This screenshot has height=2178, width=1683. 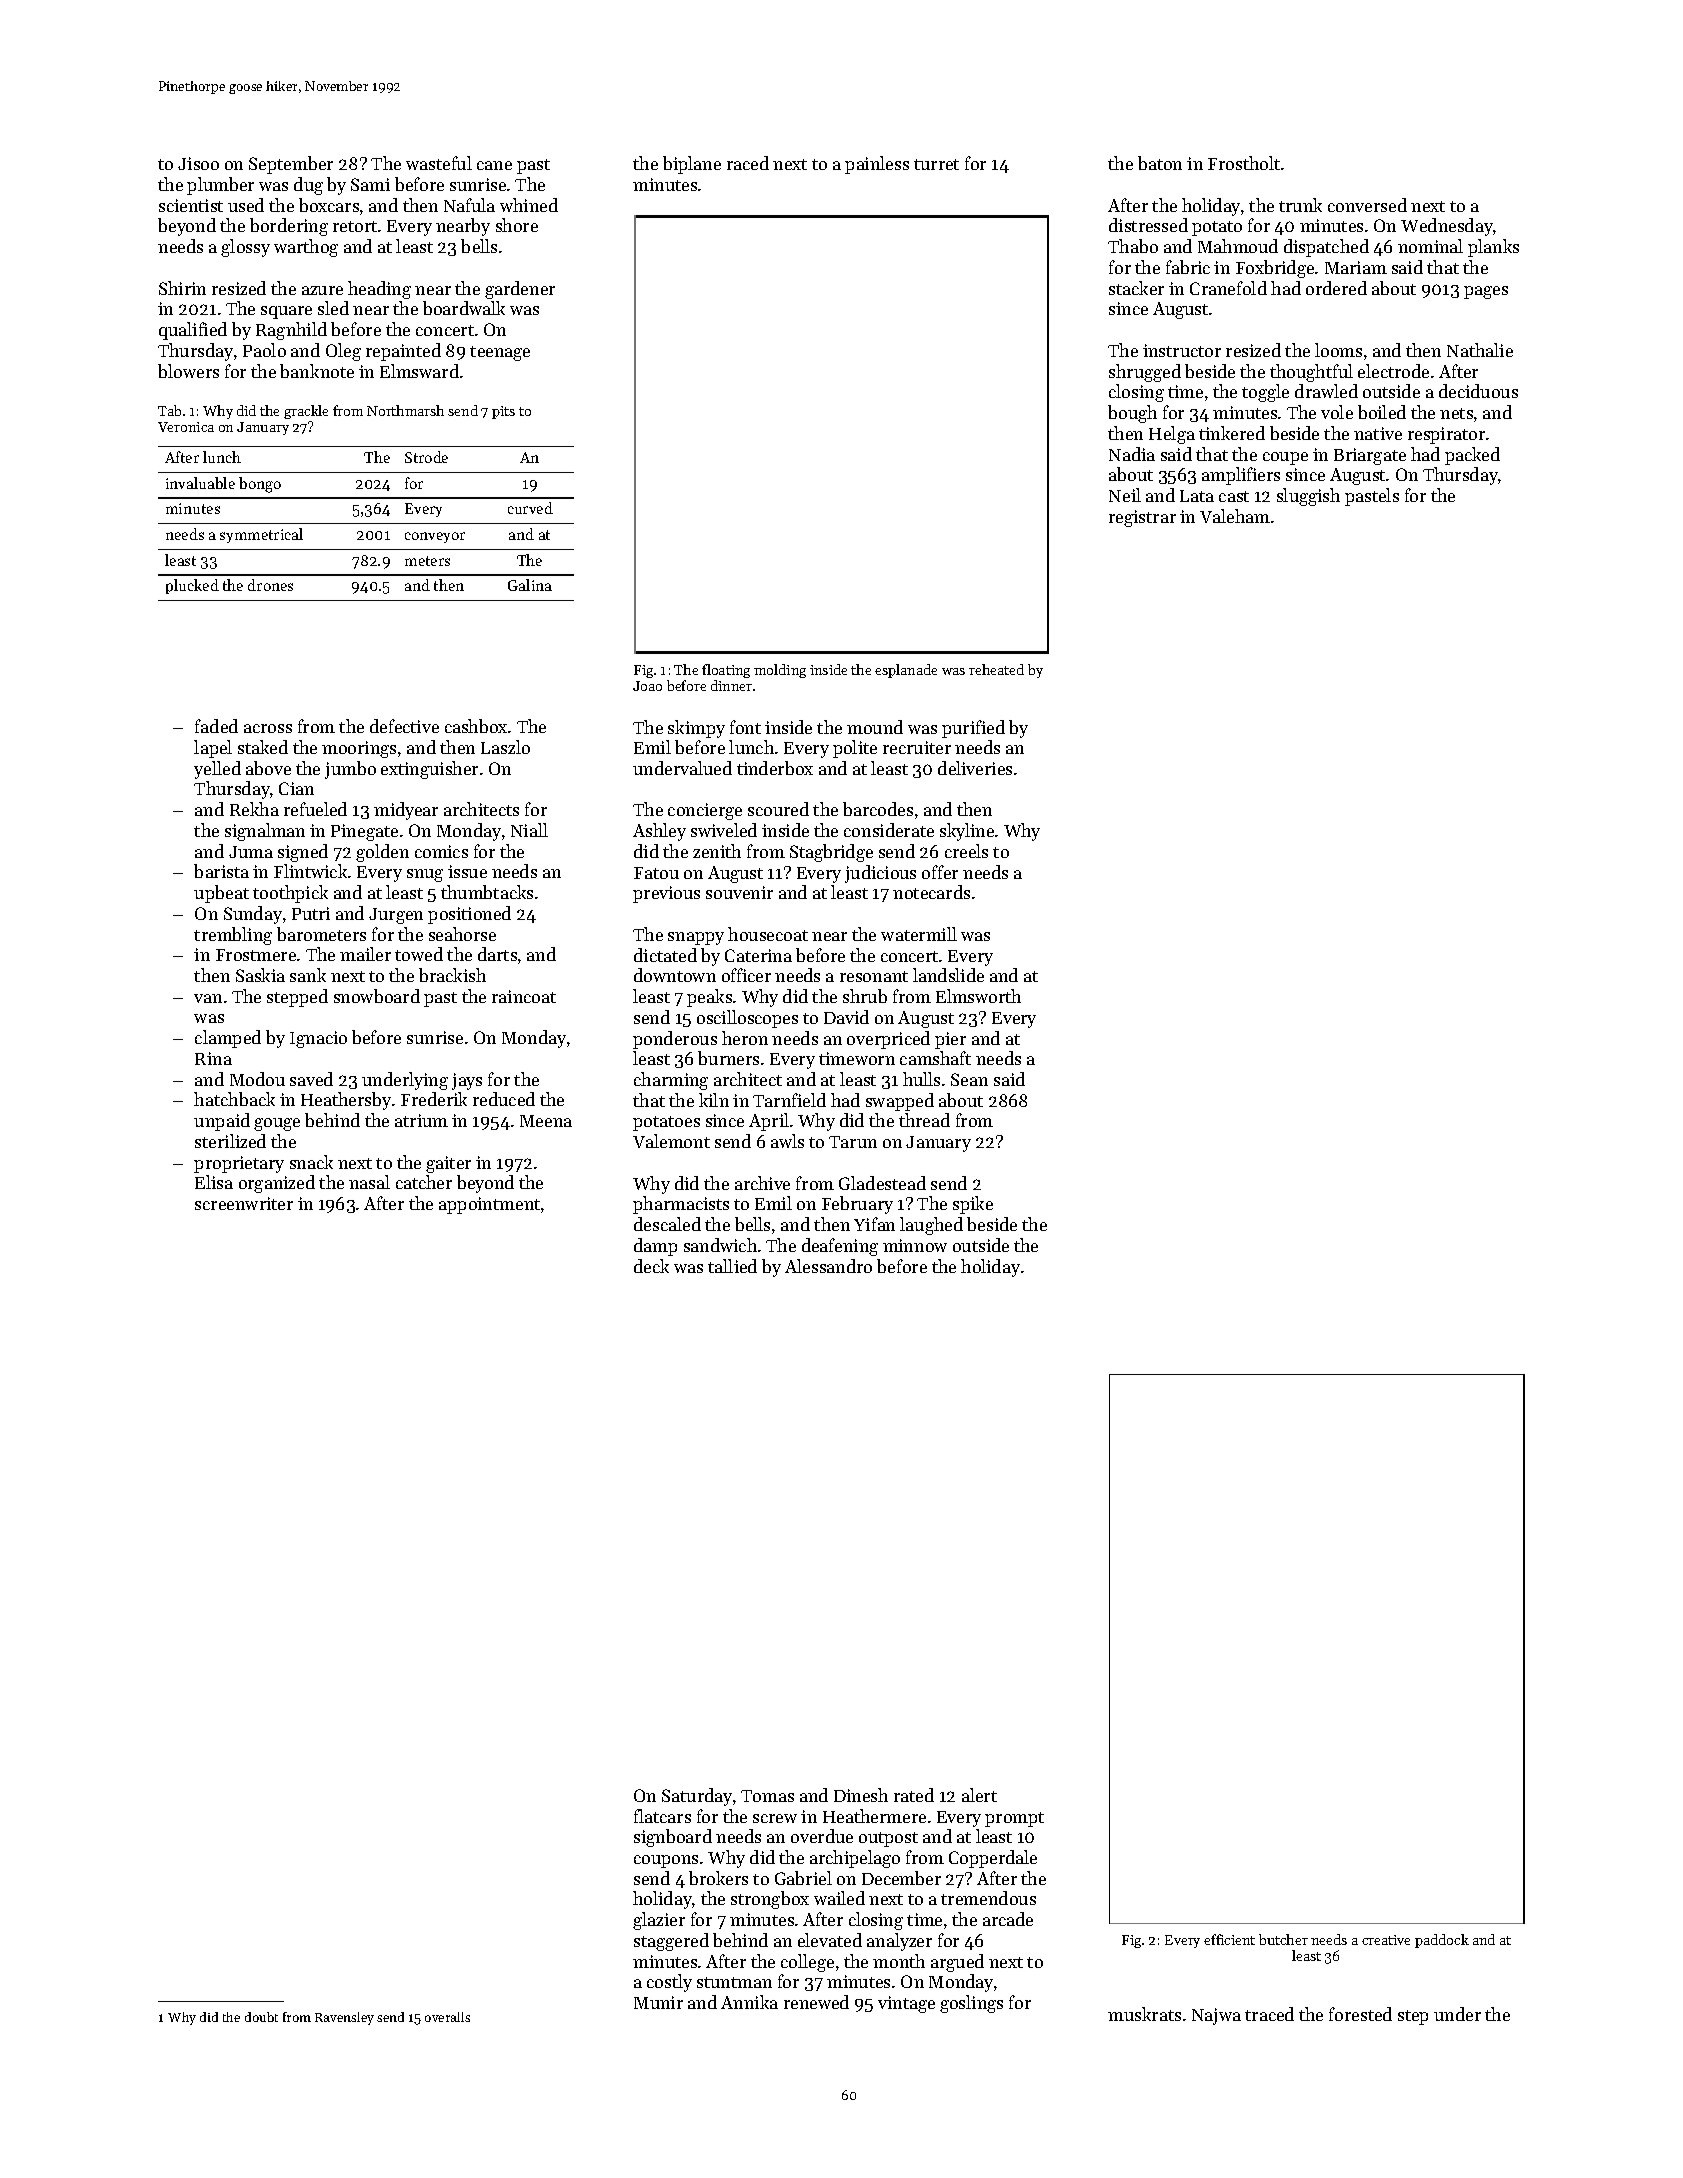 What do you see at coordinates (975, 768) in the screenshot?
I see `deliveries` at bounding box center [975, 768].
